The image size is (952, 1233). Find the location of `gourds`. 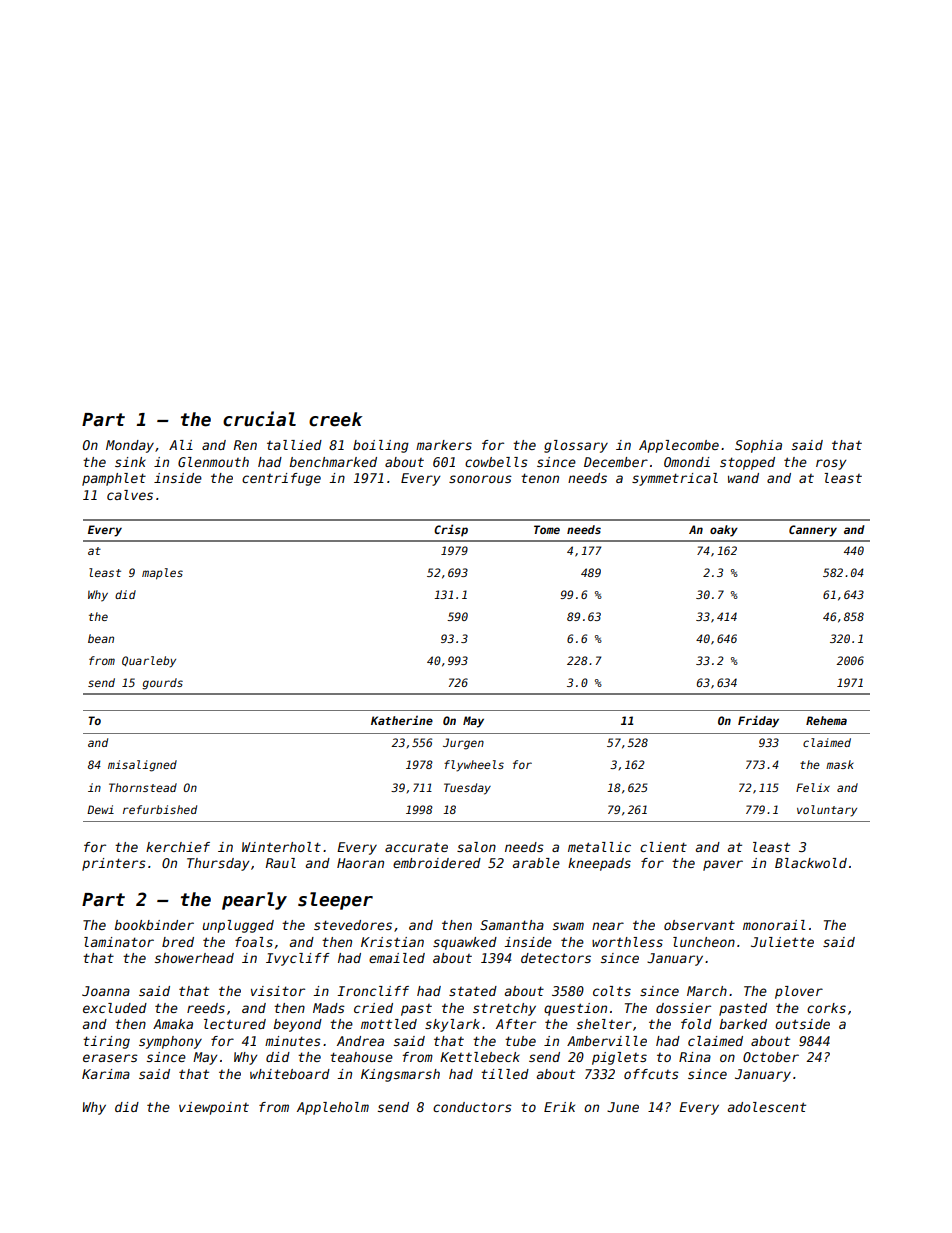

gourds is located at coordinates (162, 684).
